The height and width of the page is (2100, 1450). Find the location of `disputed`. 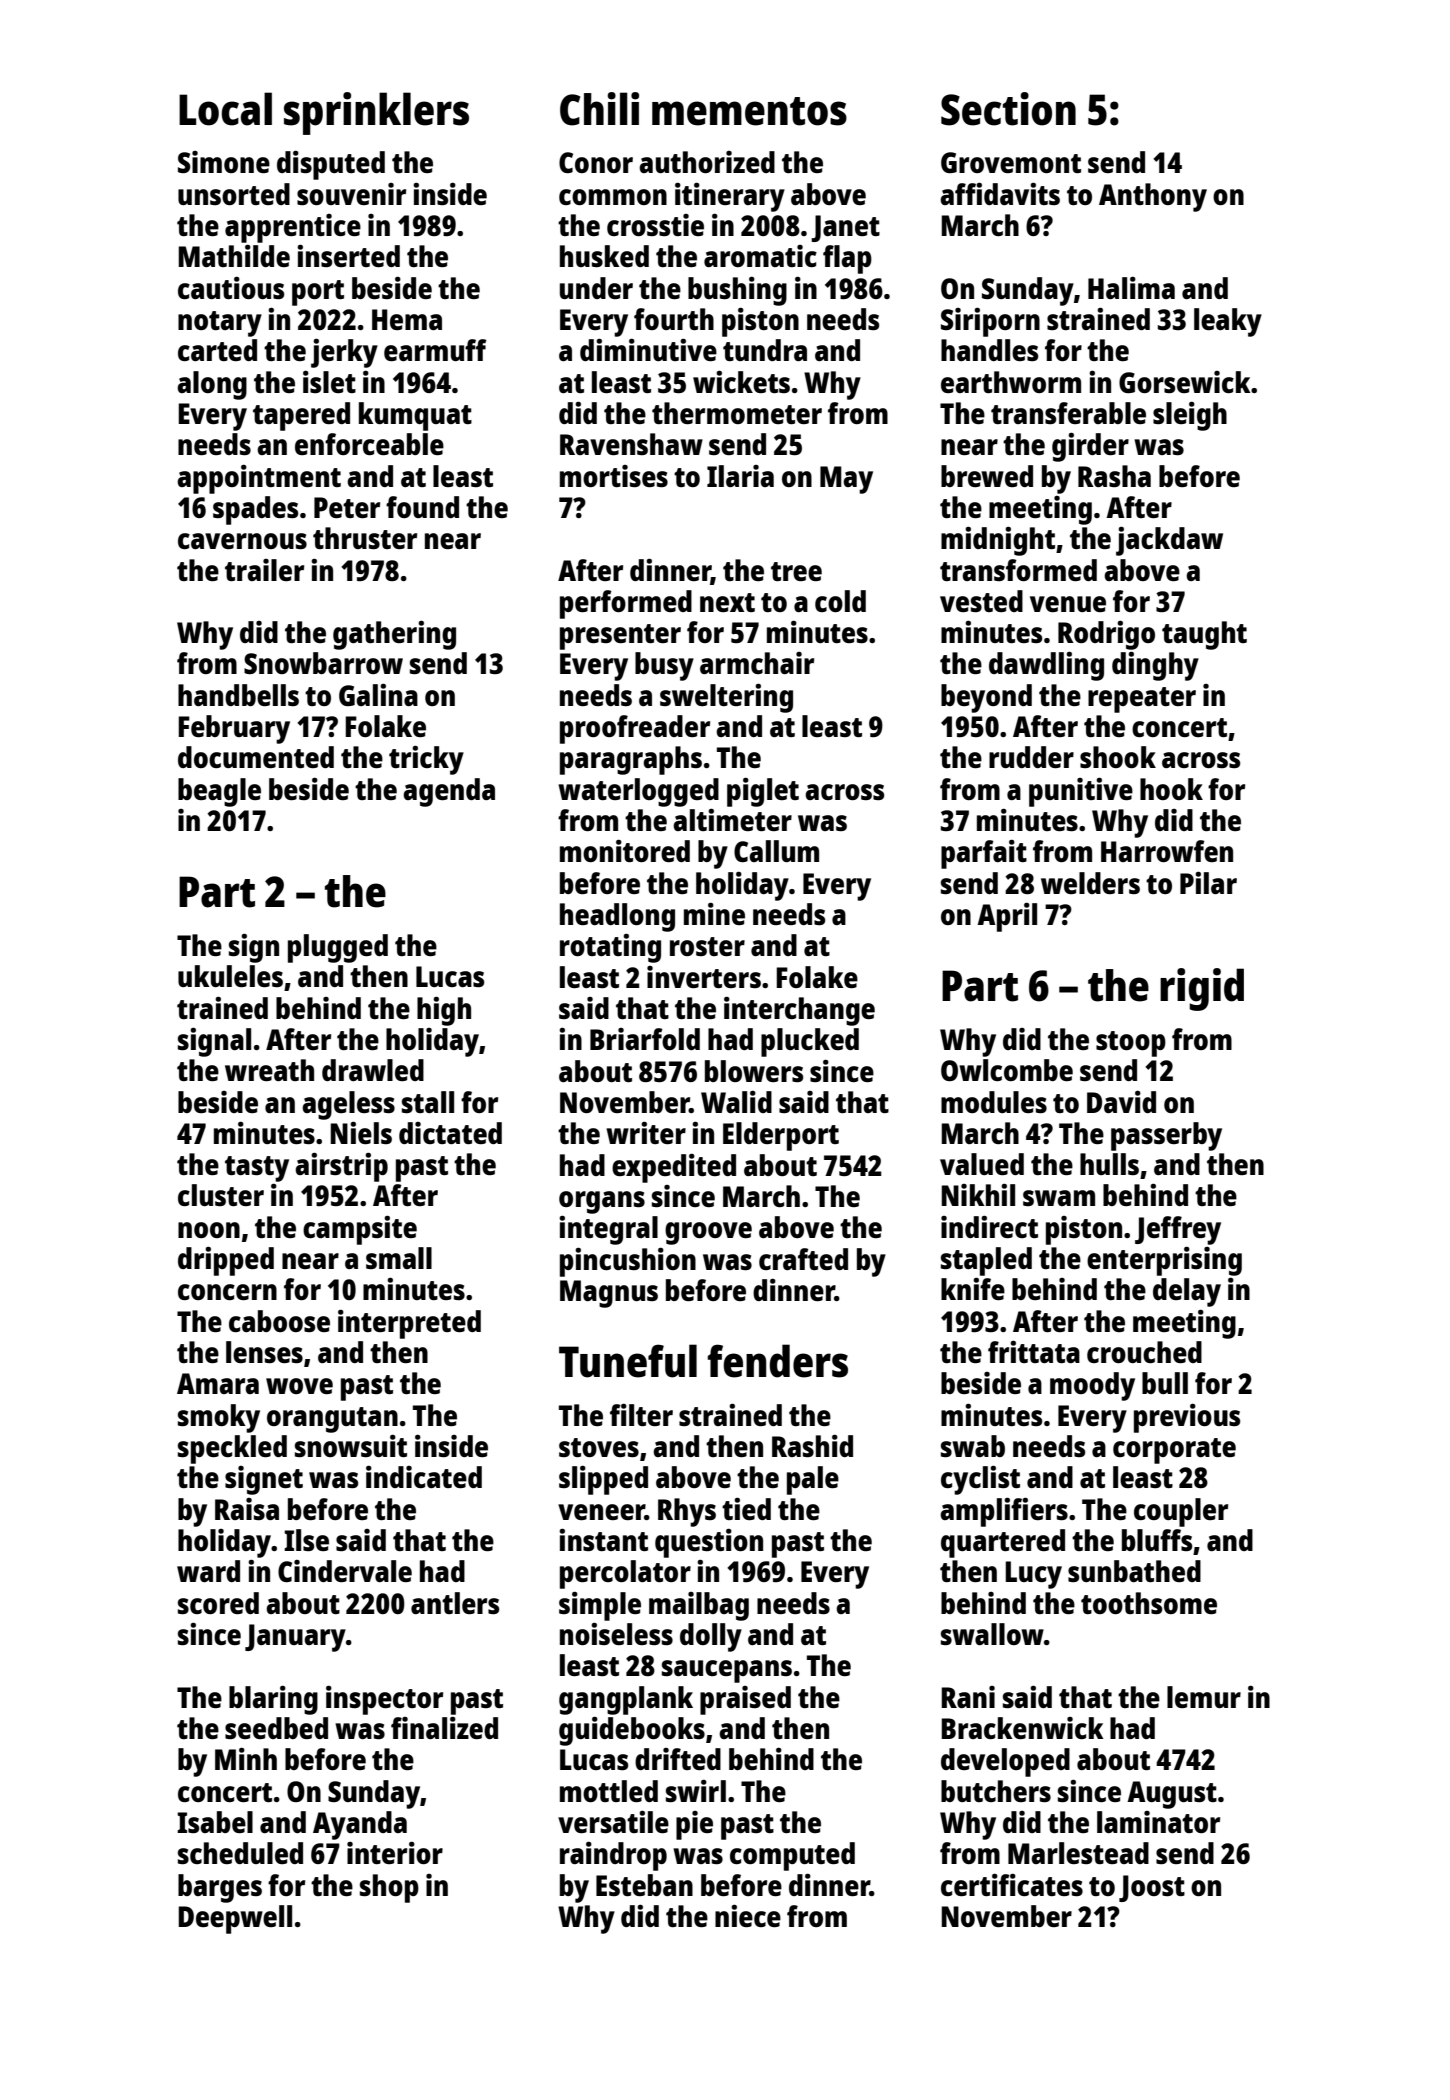

disputed is located at coordinates (331, 165).
